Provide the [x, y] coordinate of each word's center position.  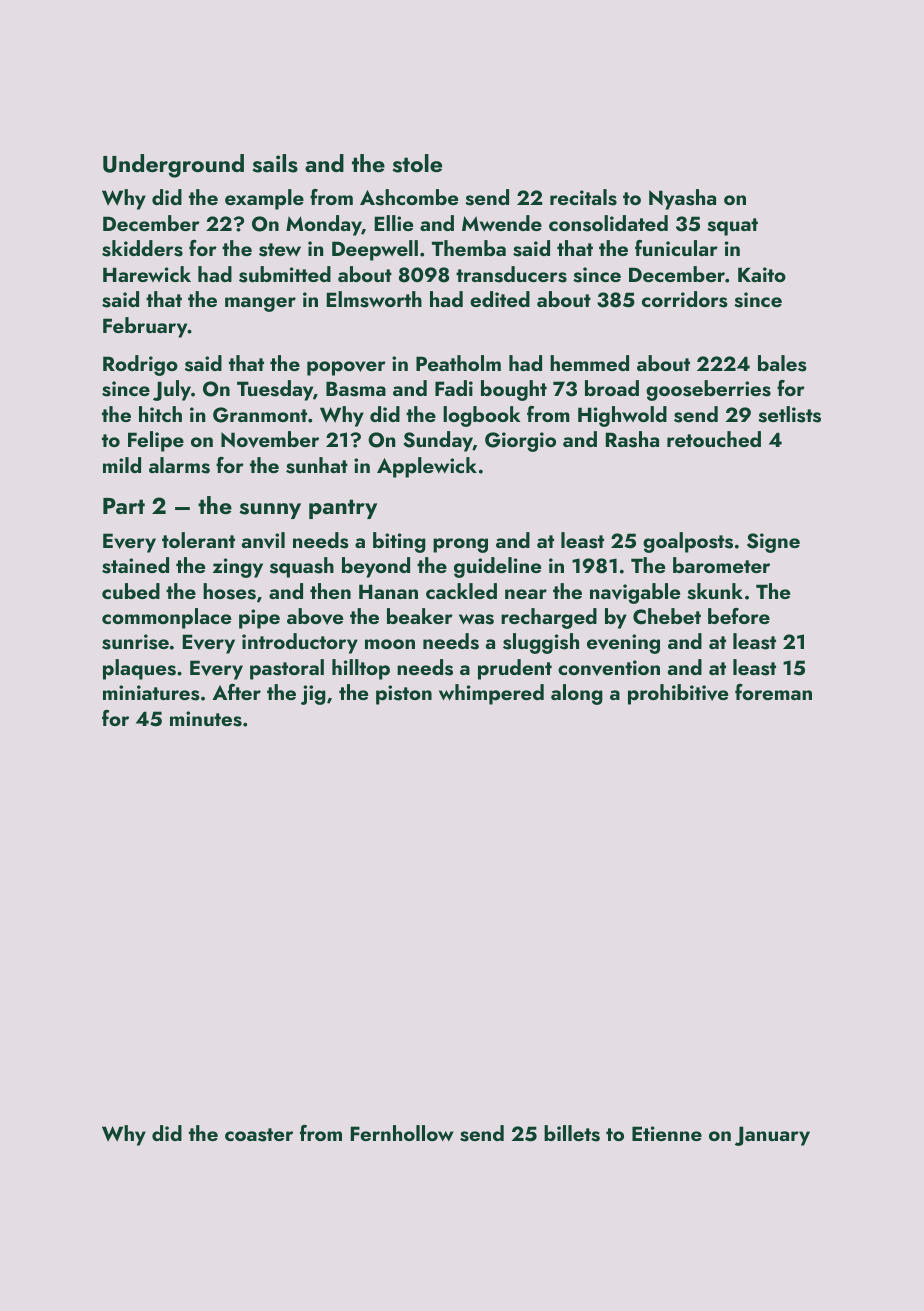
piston [404, 695]
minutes [206, 719]
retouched [714, 439]
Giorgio [520, 442]
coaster [259, 1135]
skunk [715, 591]
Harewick [147, 274]
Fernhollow [402, 1133]
